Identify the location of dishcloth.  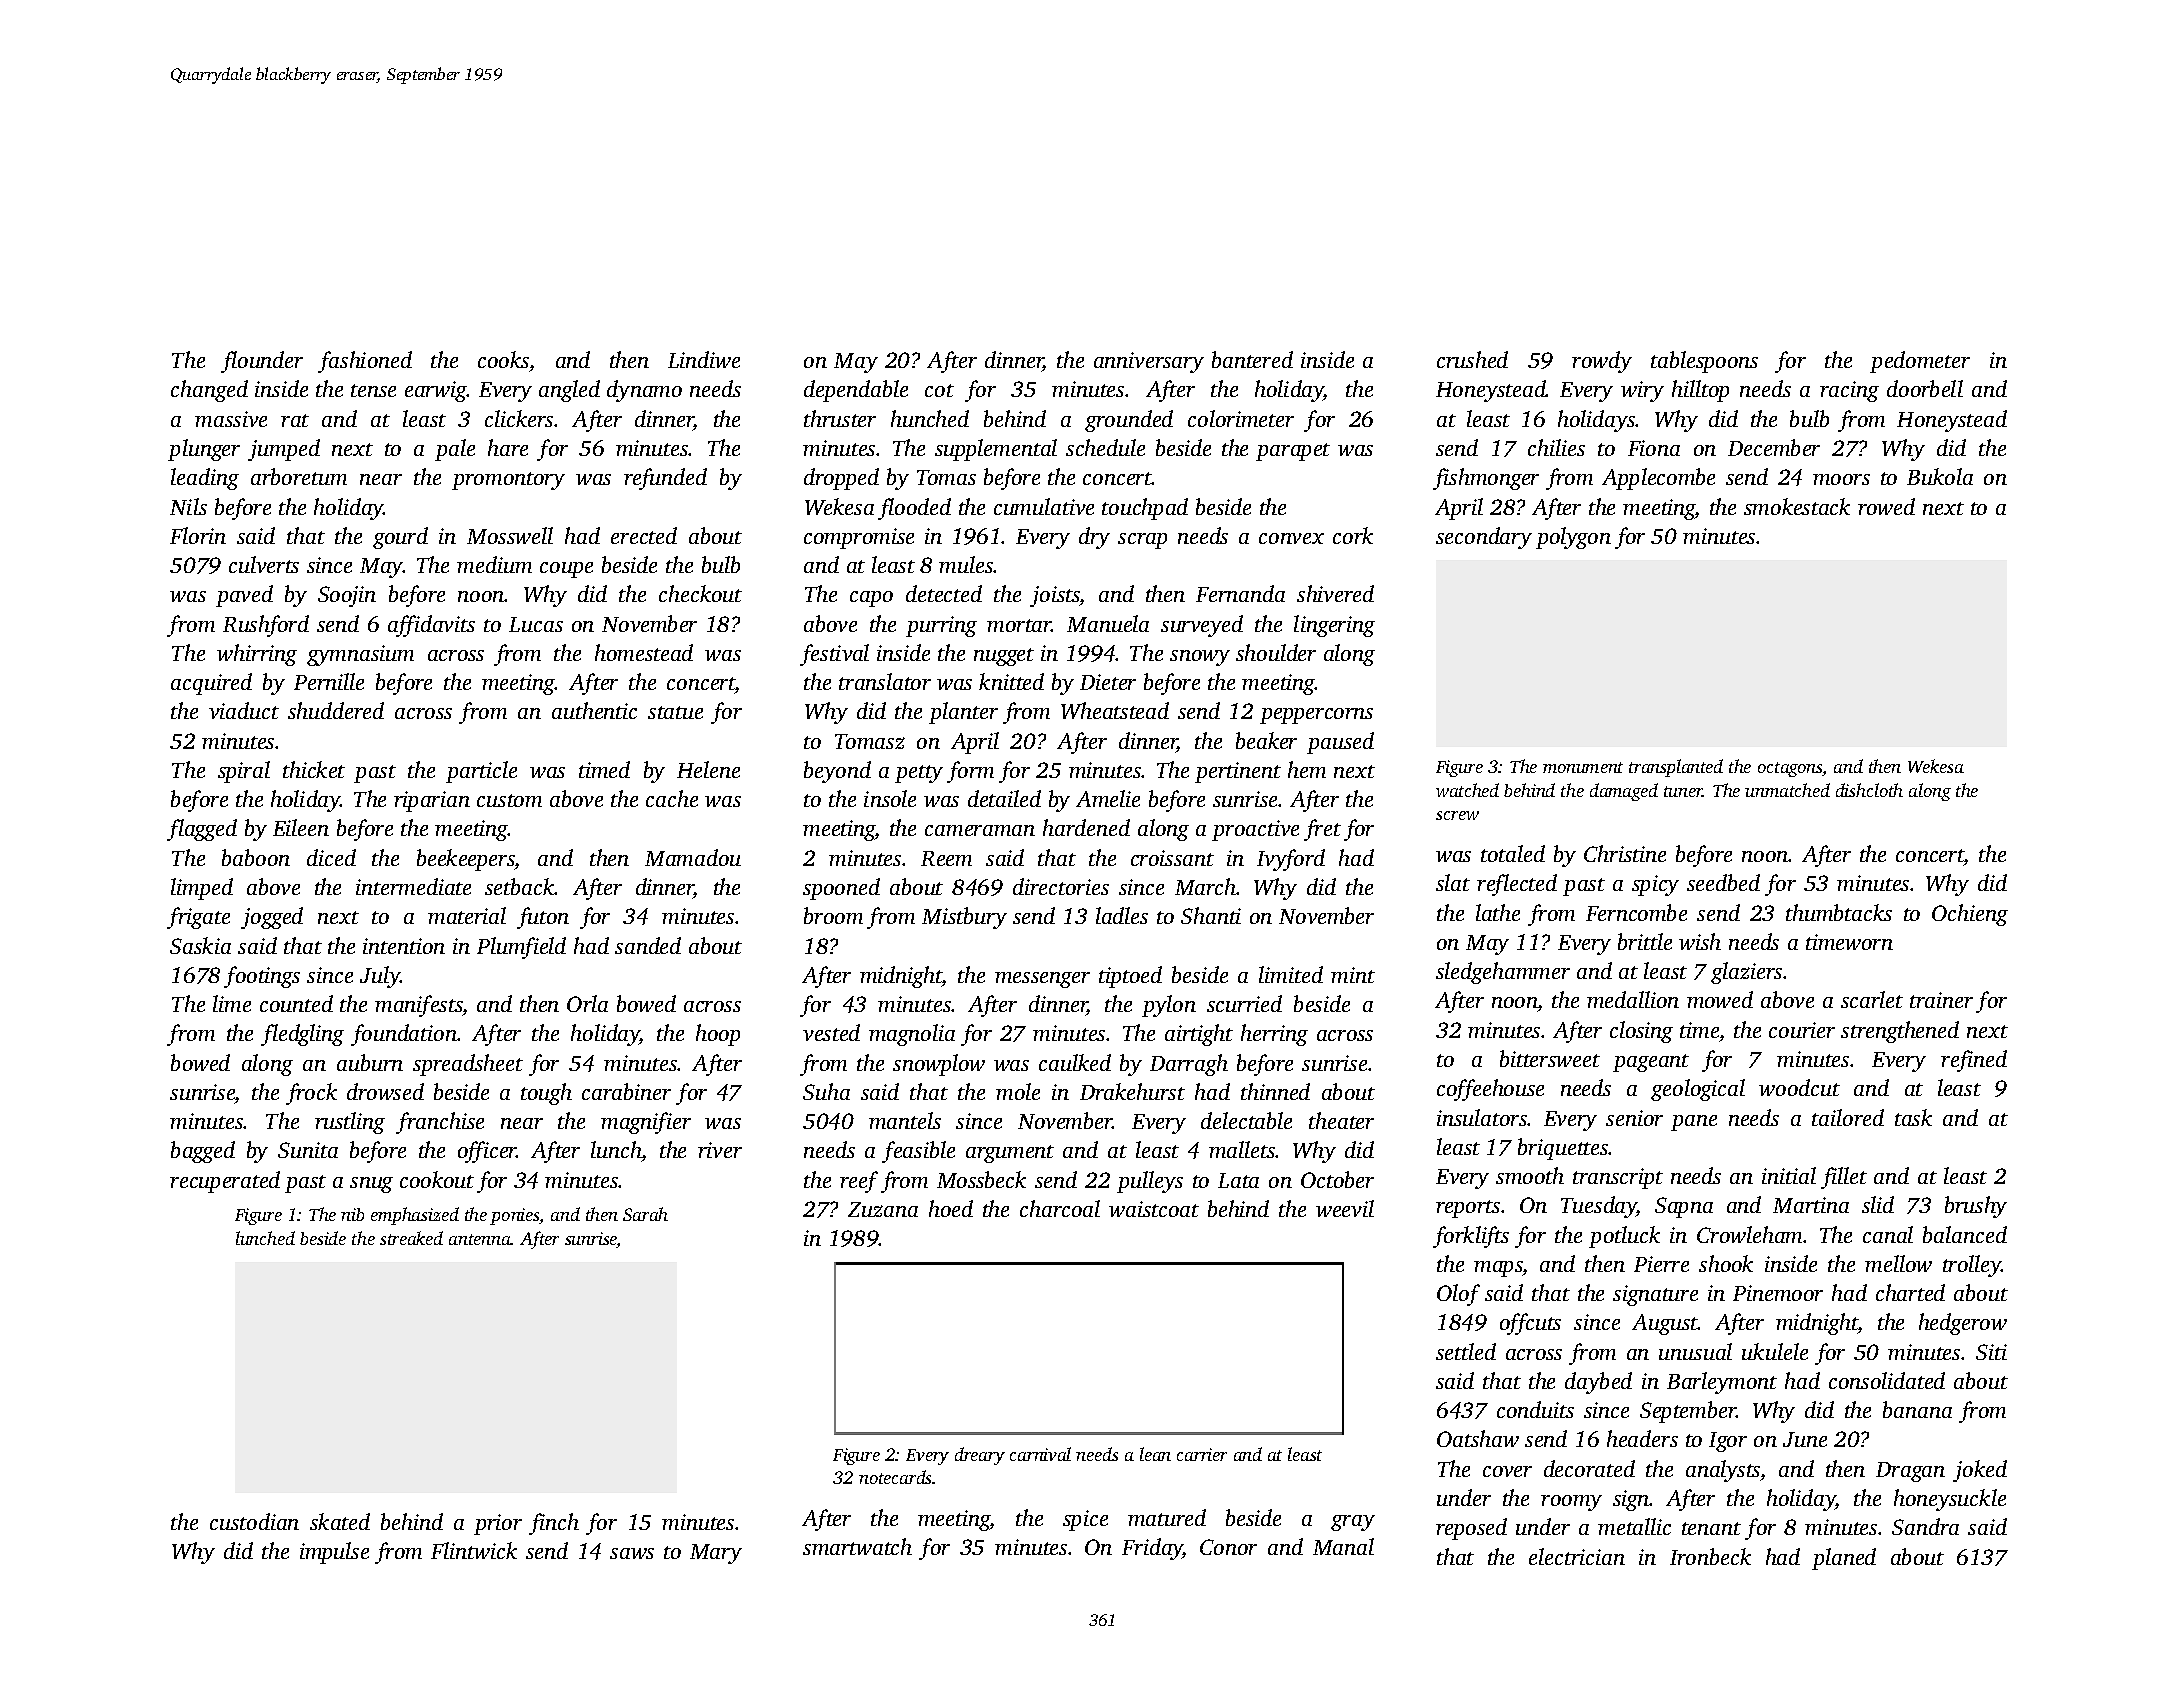
(1869, 790).
